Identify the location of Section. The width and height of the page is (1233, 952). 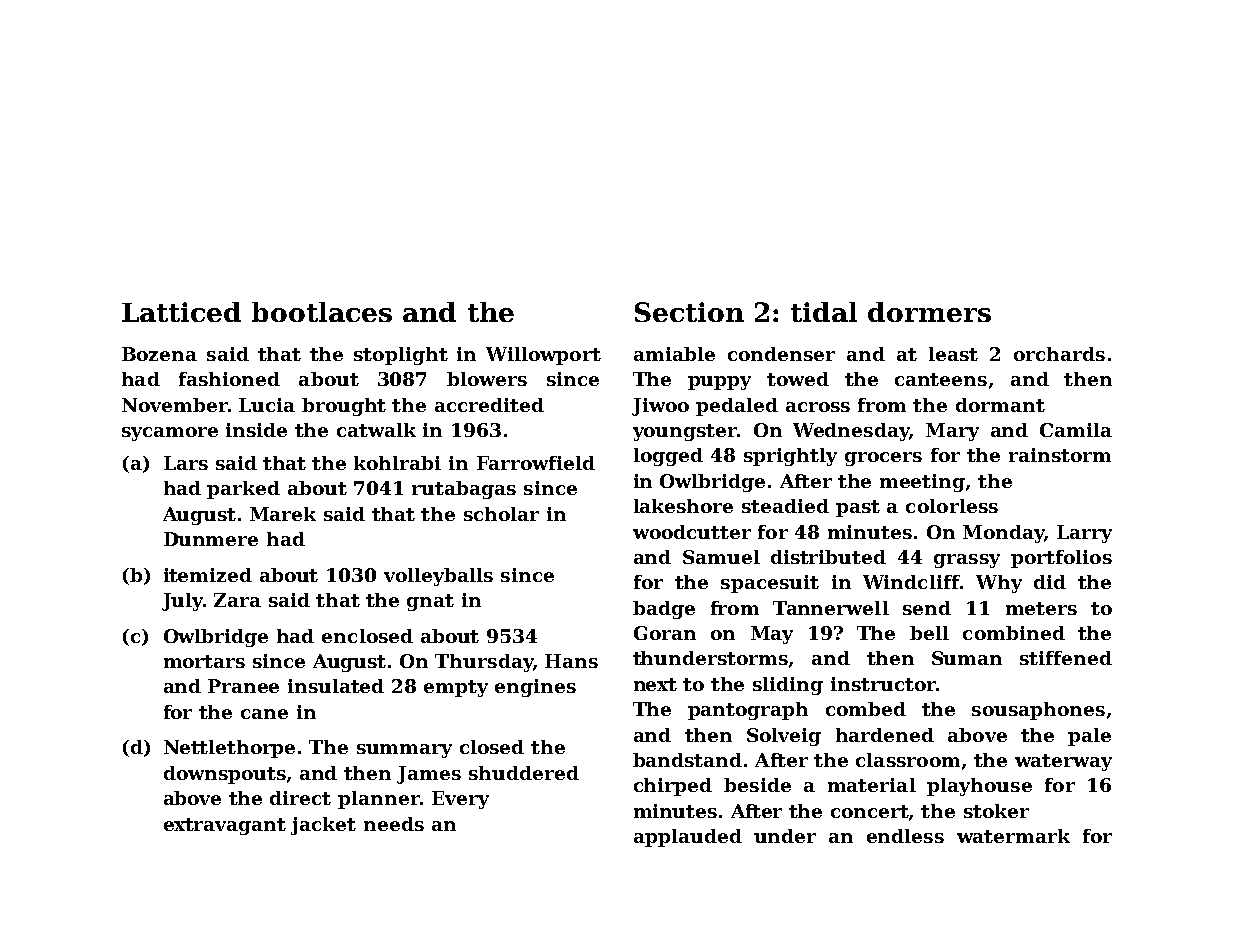
(689, 312).
